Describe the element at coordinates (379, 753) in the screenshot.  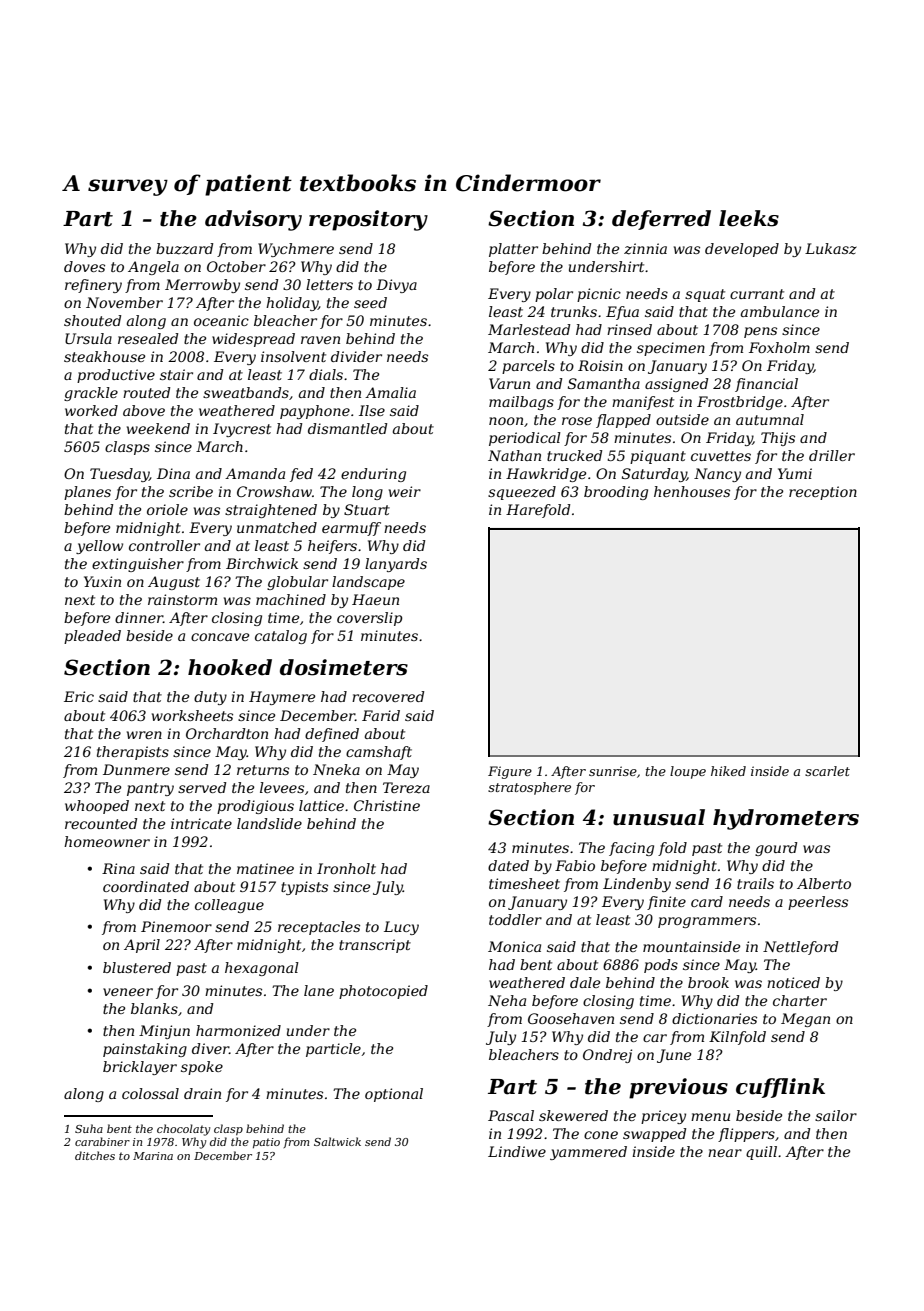
I see `camshaft` at that location.
